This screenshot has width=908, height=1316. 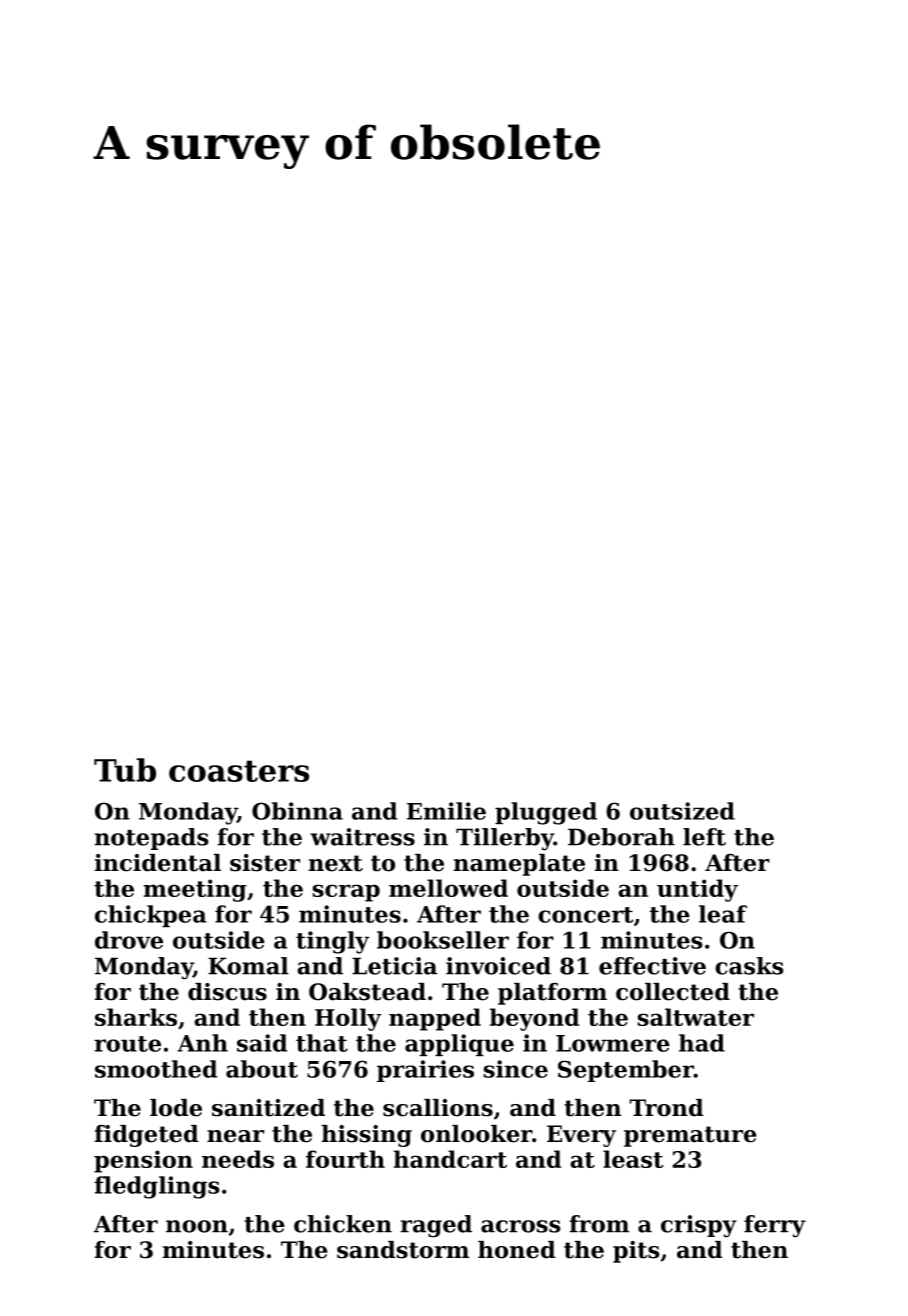 I want to click on Tub, so click(x=125, y=770).
